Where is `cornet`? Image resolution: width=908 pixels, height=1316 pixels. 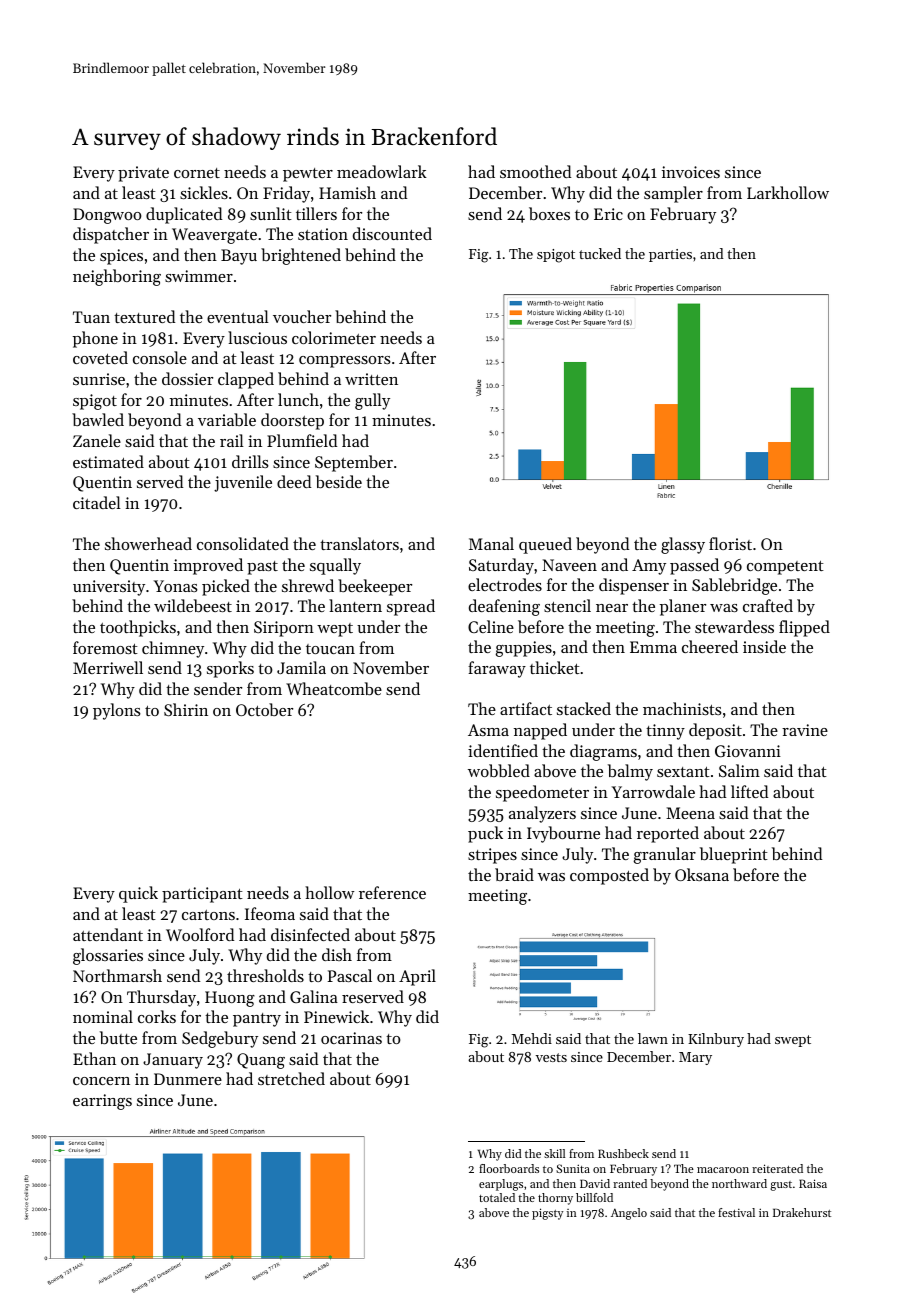 cornet is located at coordinates (197, 173).
